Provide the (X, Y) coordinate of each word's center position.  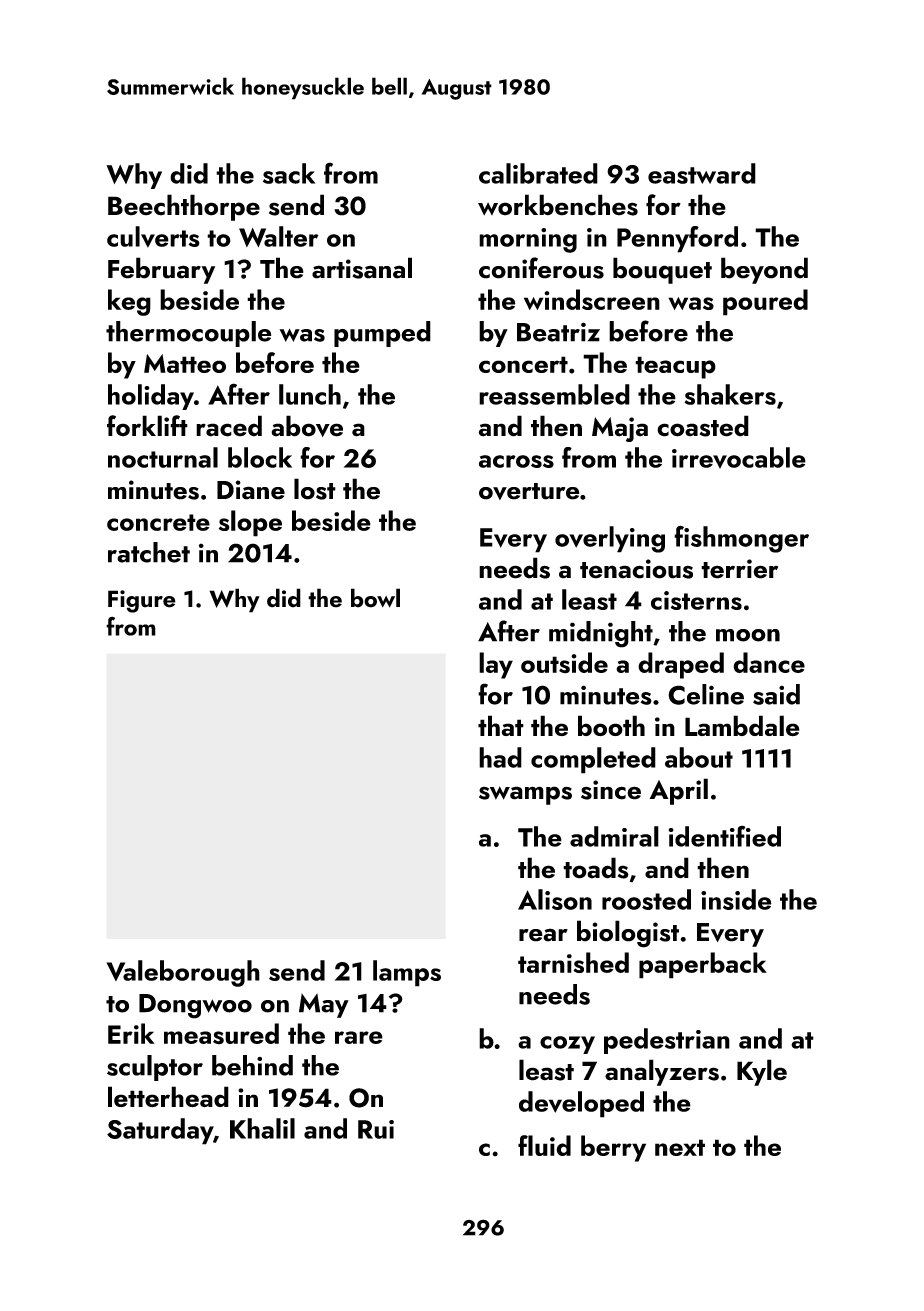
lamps (407, 973)
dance (769, 662)
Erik (131, 1033)
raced (229, 426)
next (680, 1147)
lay (496, 665)
